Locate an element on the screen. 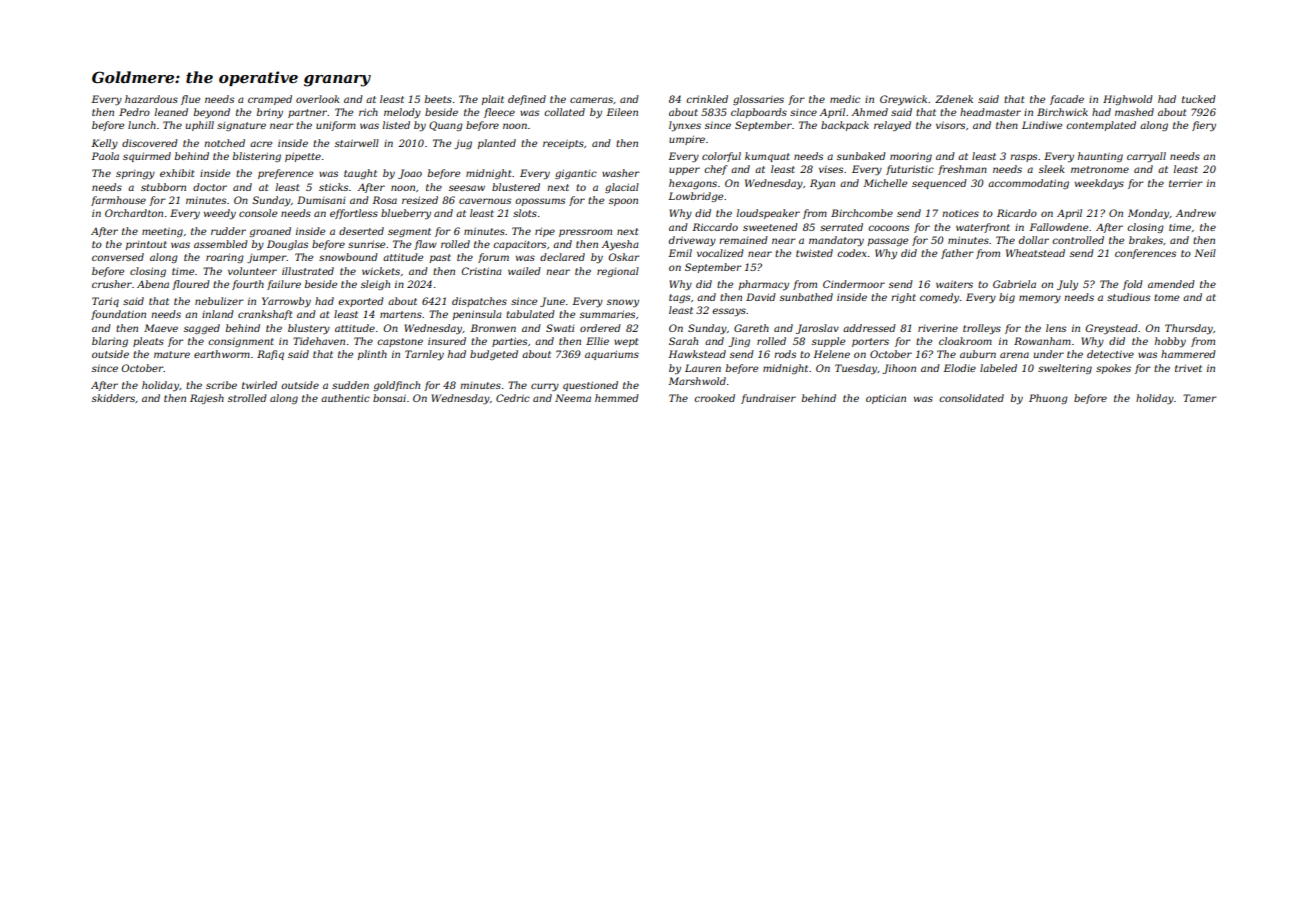 The image size is (1308, 924). martens is located at coordinates (401, 314).
